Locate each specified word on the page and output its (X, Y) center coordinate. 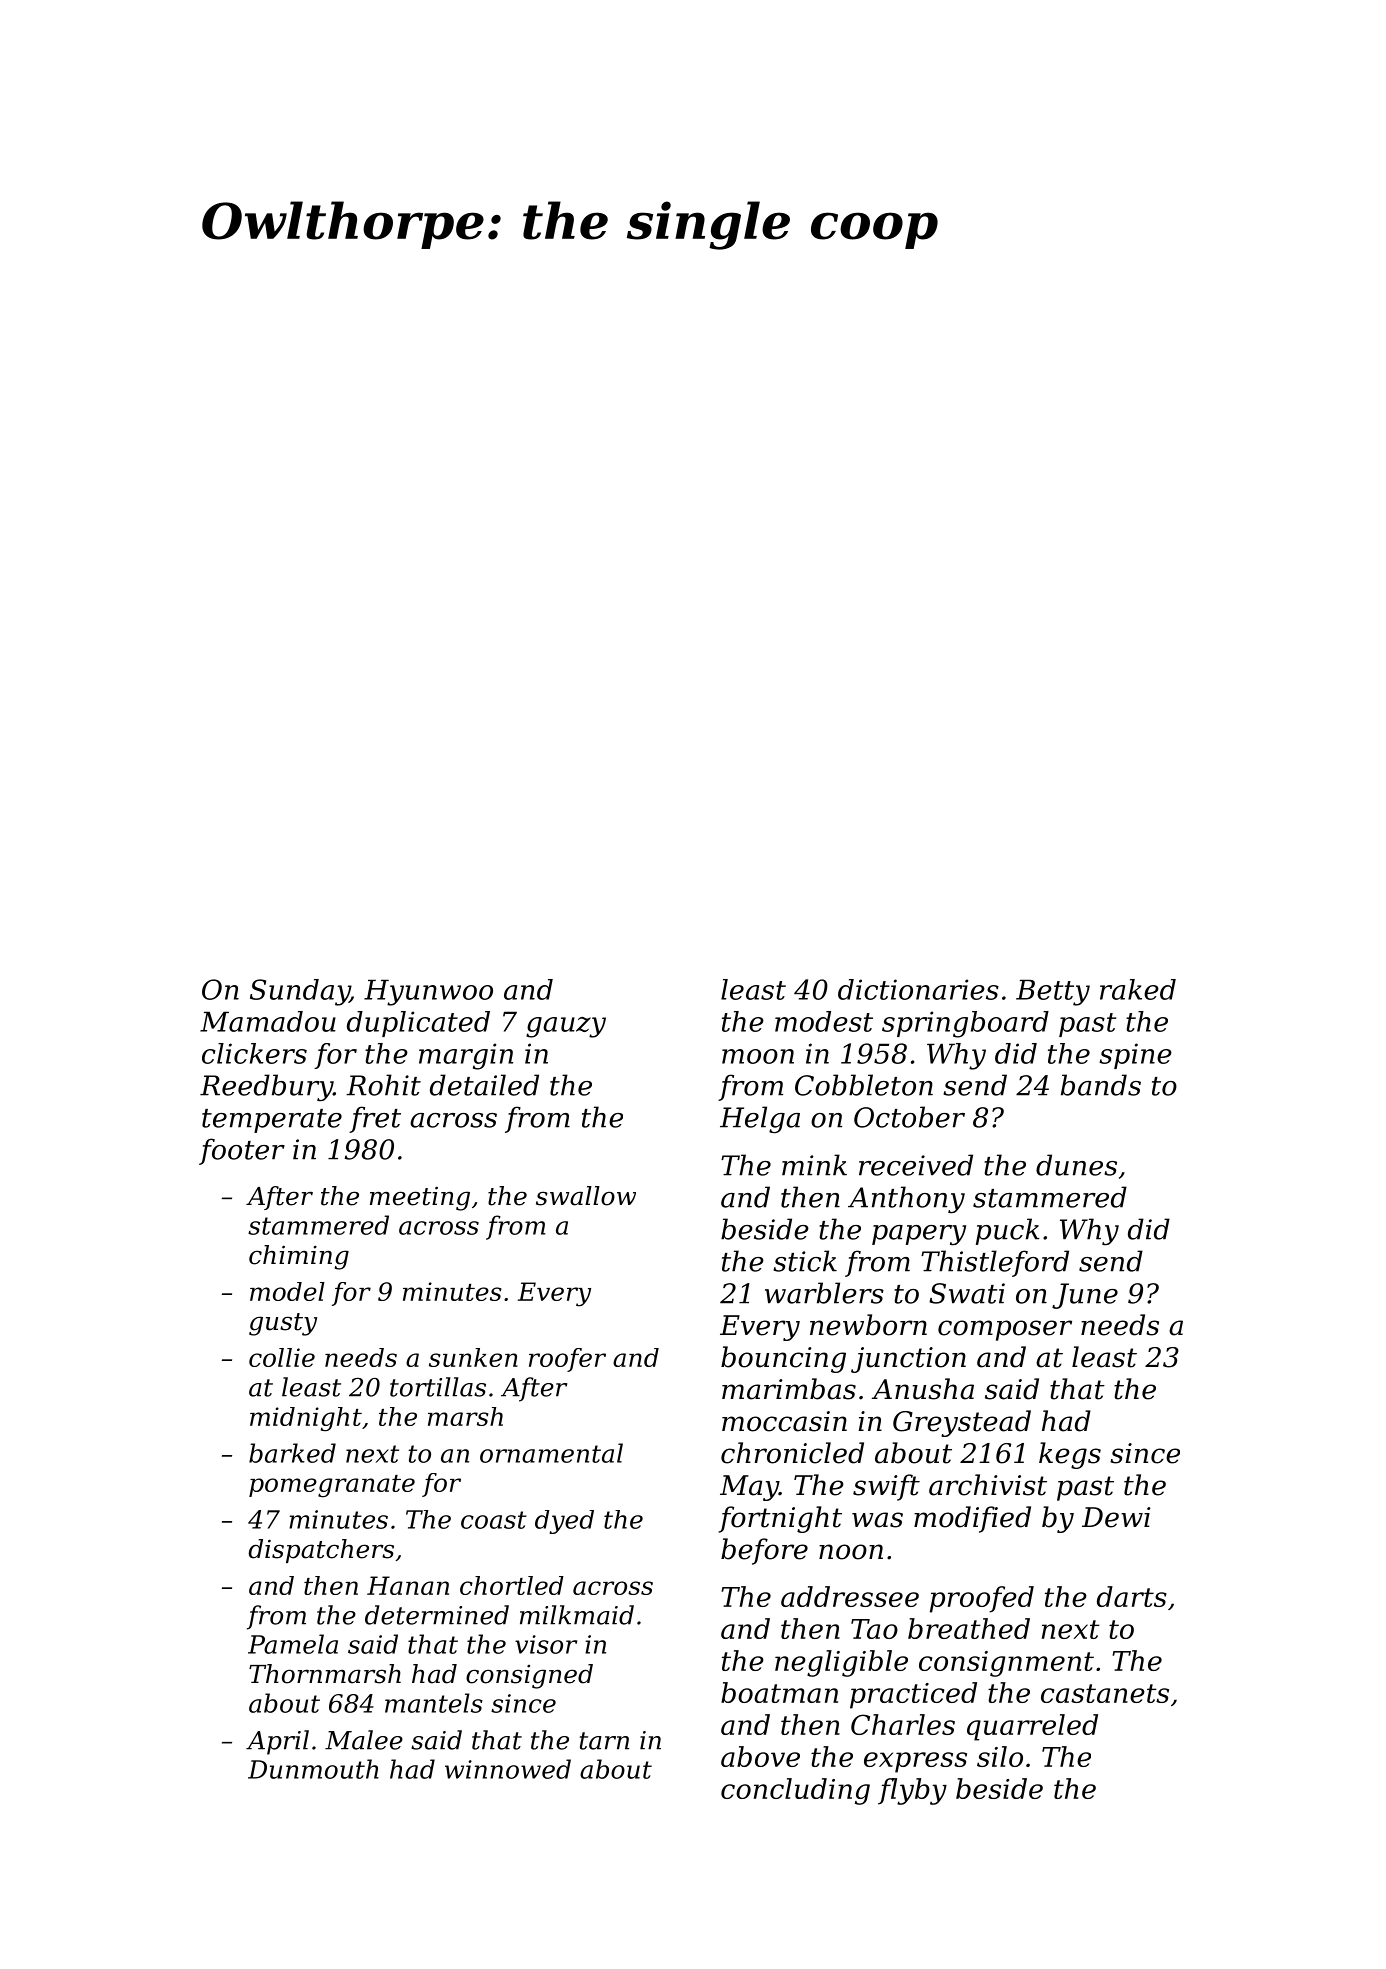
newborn (868, 1325)
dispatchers (321, 1551)
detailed (484, 1085)
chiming (299, 1257)
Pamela (293, 1644)
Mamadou (268, 1021)
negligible (841, 1663)
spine (1135, 1056)
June (1085, 1296)
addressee (850, 1596)
